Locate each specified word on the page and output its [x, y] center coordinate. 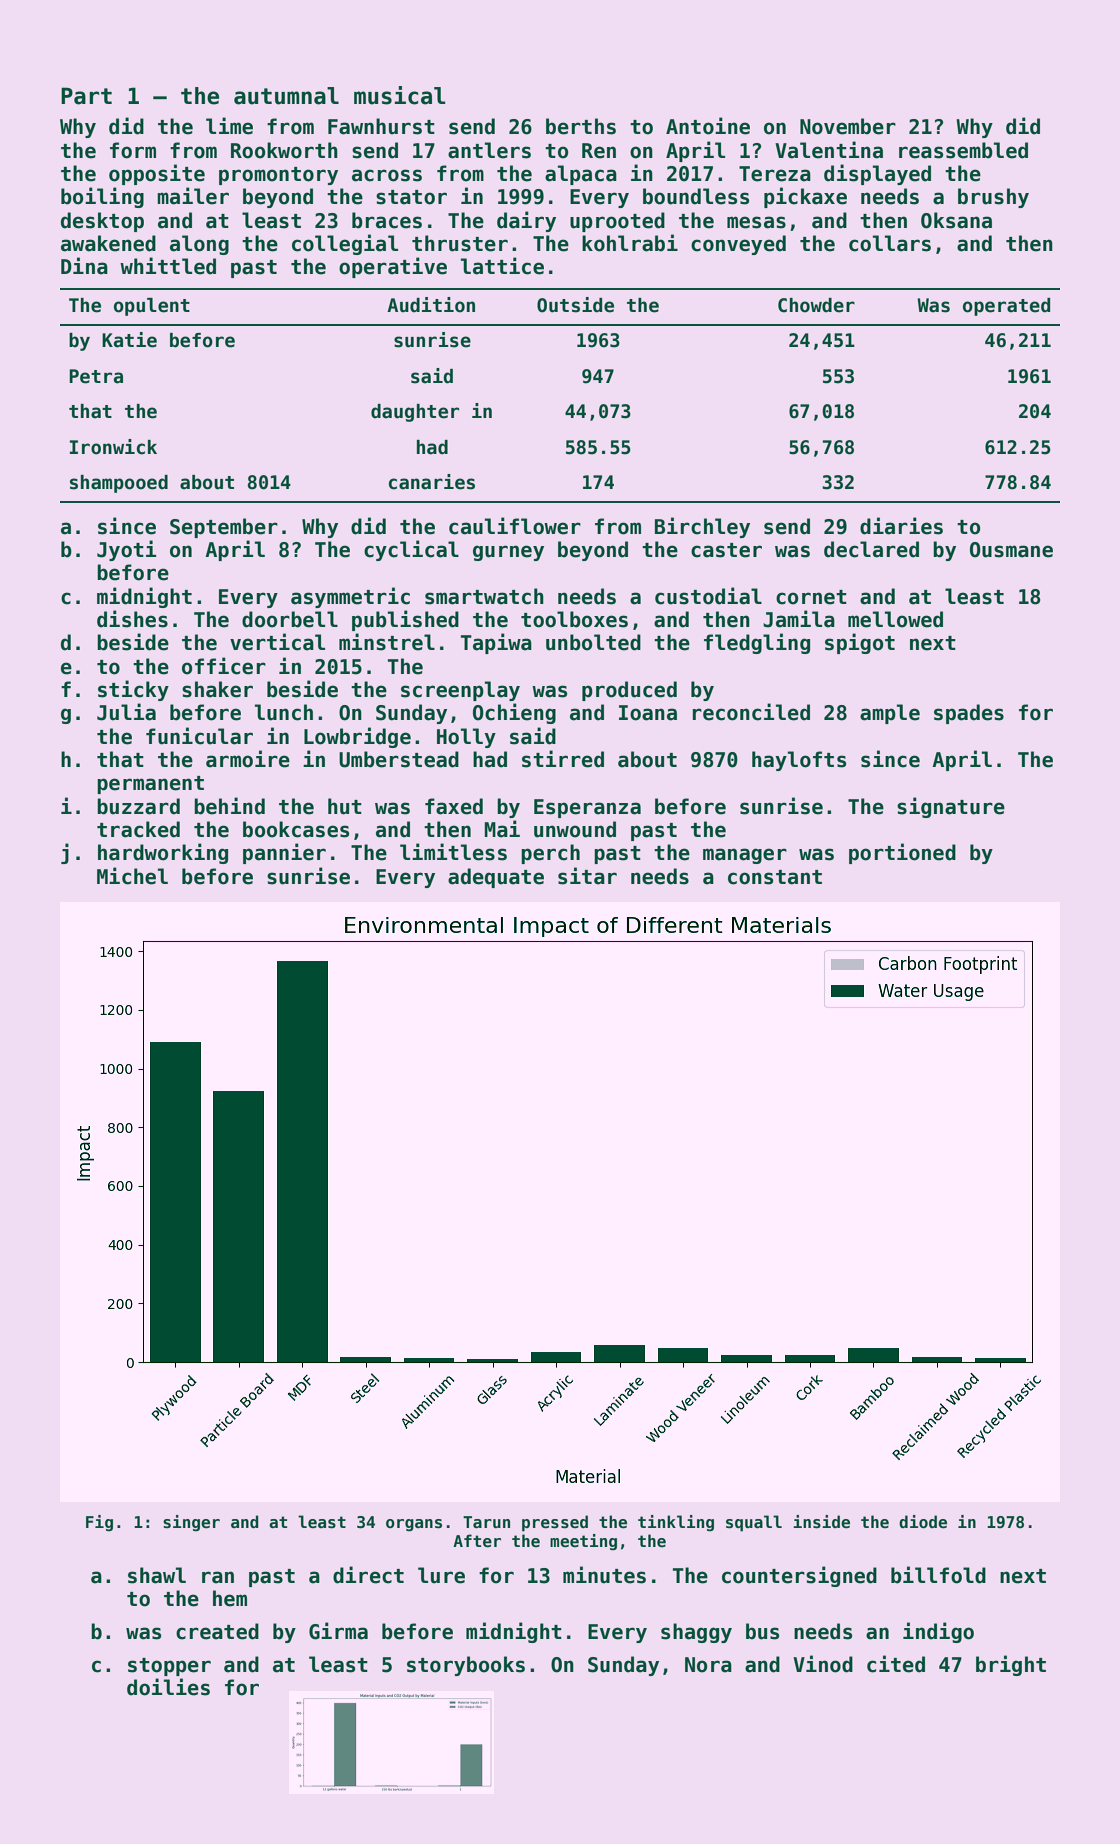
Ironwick [113, 447]
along [199, 245]
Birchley [702, 527]
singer [191, 1523]
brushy [993, 198]
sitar [587, 876]
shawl [157, 1575]
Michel [132, 876]
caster [726, 550]
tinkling [676, 1523]
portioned [902, 853]
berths [581, 126]
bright [1011, 1665]
